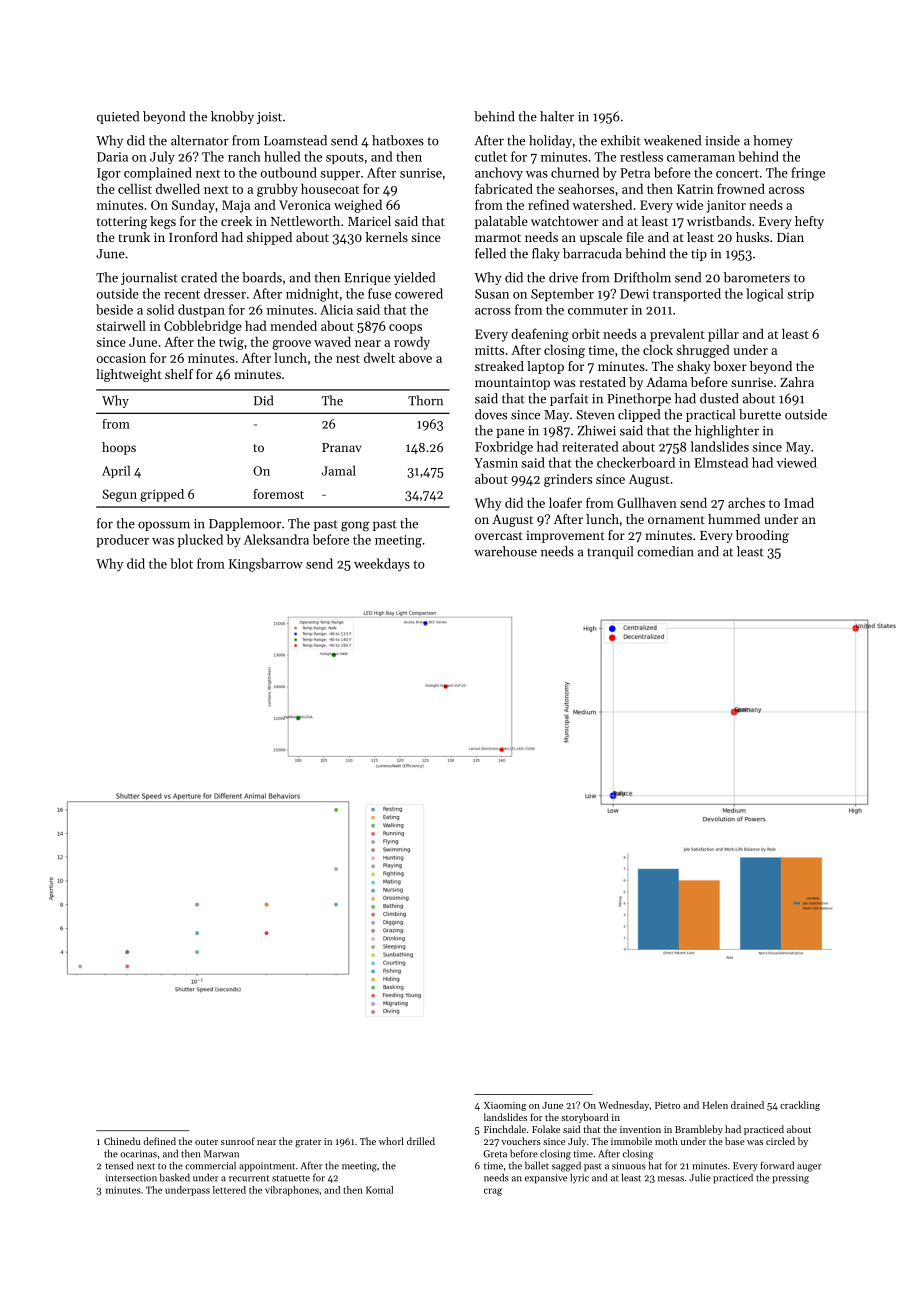 Image resolution: width=924 pixels, height=1308 pixels. I want to click on tranquil, so click(610, 552).
